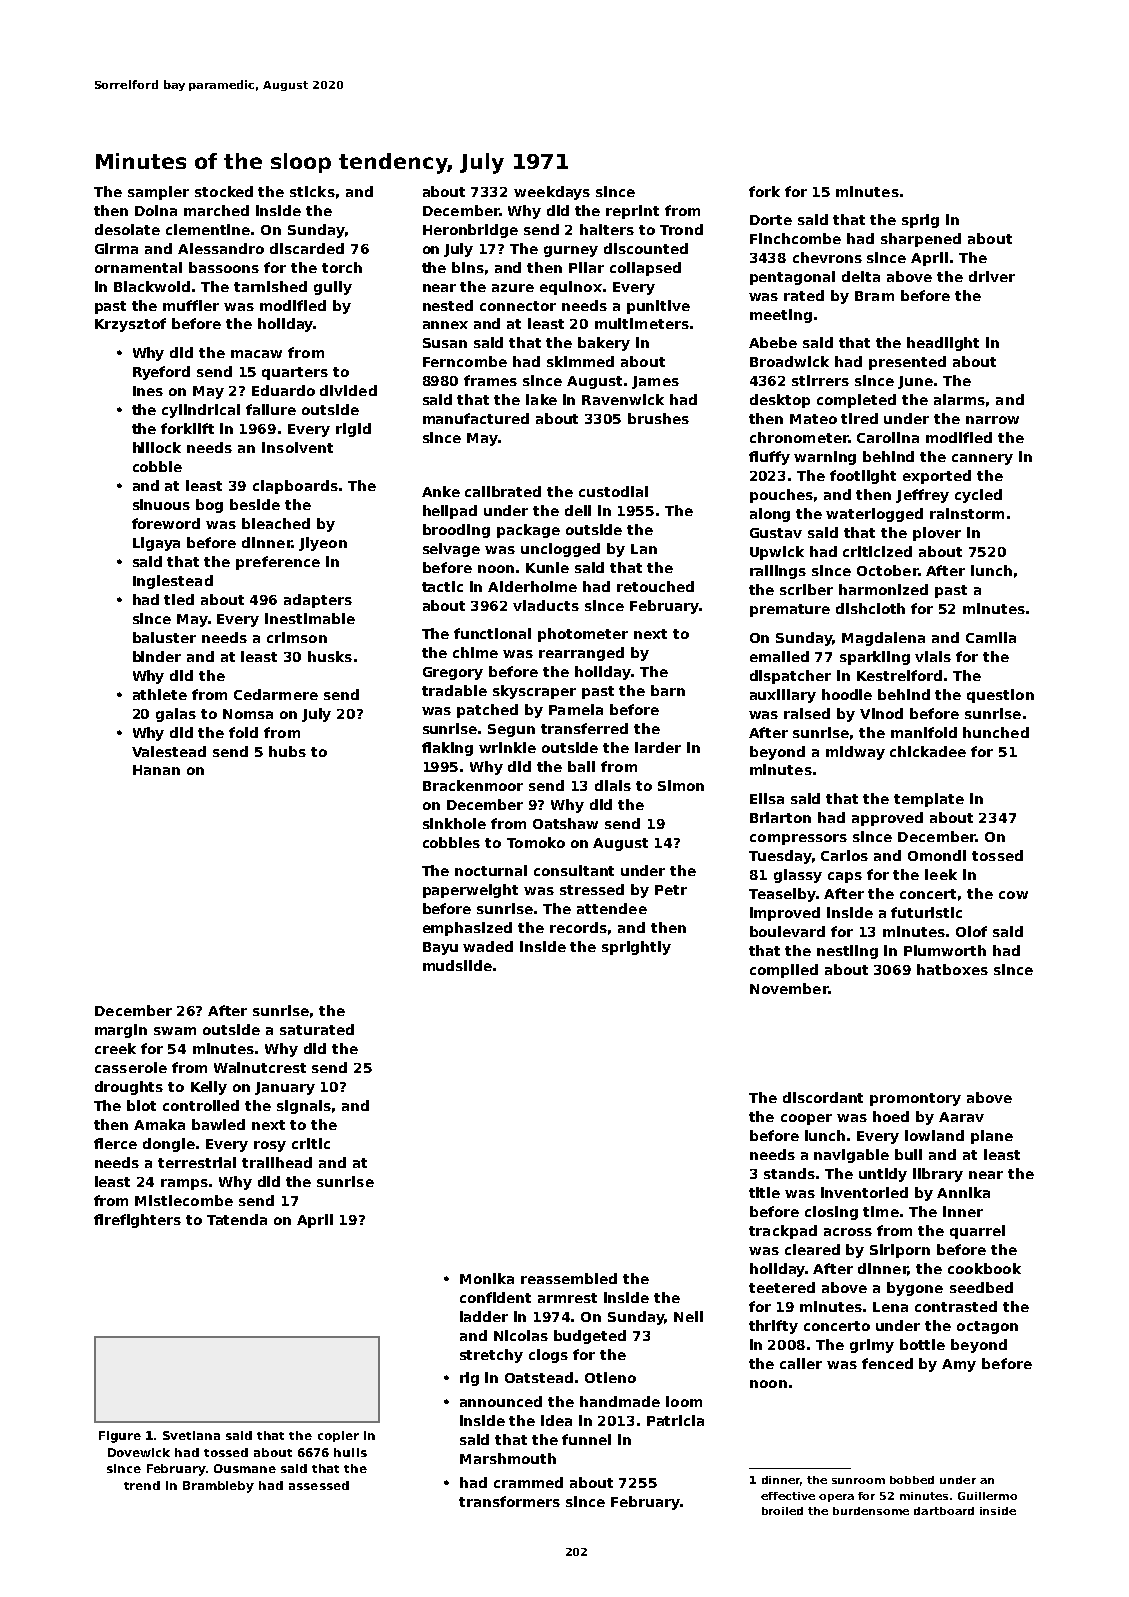 The height and width of the screenshot is (1597, 1129). I want to click on sparkling, so click(875, 658).
